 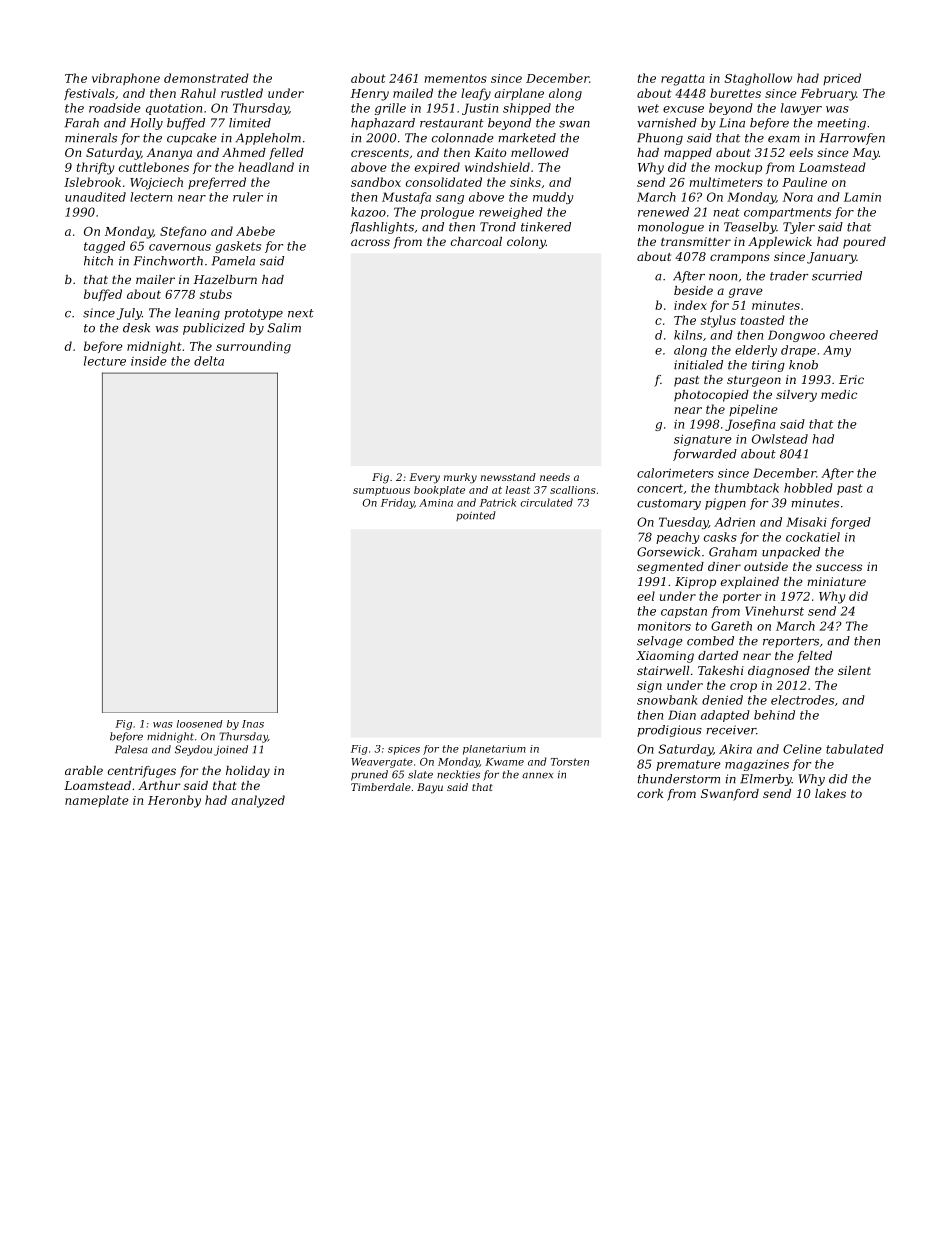 What do you see at coordinates (837, 351) in the page?
I see `Amy` at bounding box center [837, 351].
